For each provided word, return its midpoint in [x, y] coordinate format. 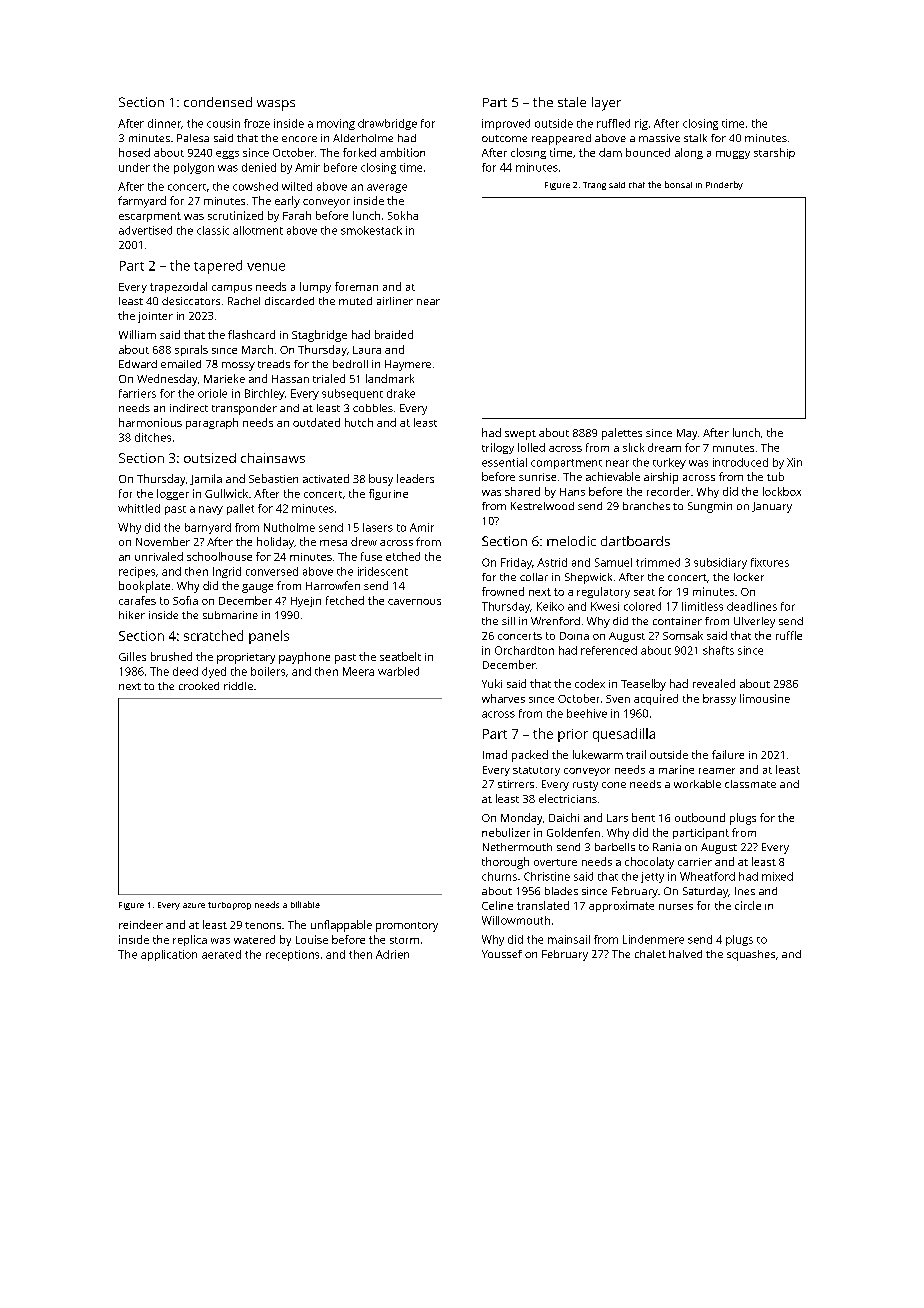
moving [336, 124]
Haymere [408, 365]
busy [381, 480]
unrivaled [159, 556]
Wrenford [555, 621]
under [134, 167]
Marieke [224, 378]
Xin [794, 462]
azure [194, 905]
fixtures [770, 562]
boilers [268, 671]
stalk [695, 138]
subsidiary [720, 563]
